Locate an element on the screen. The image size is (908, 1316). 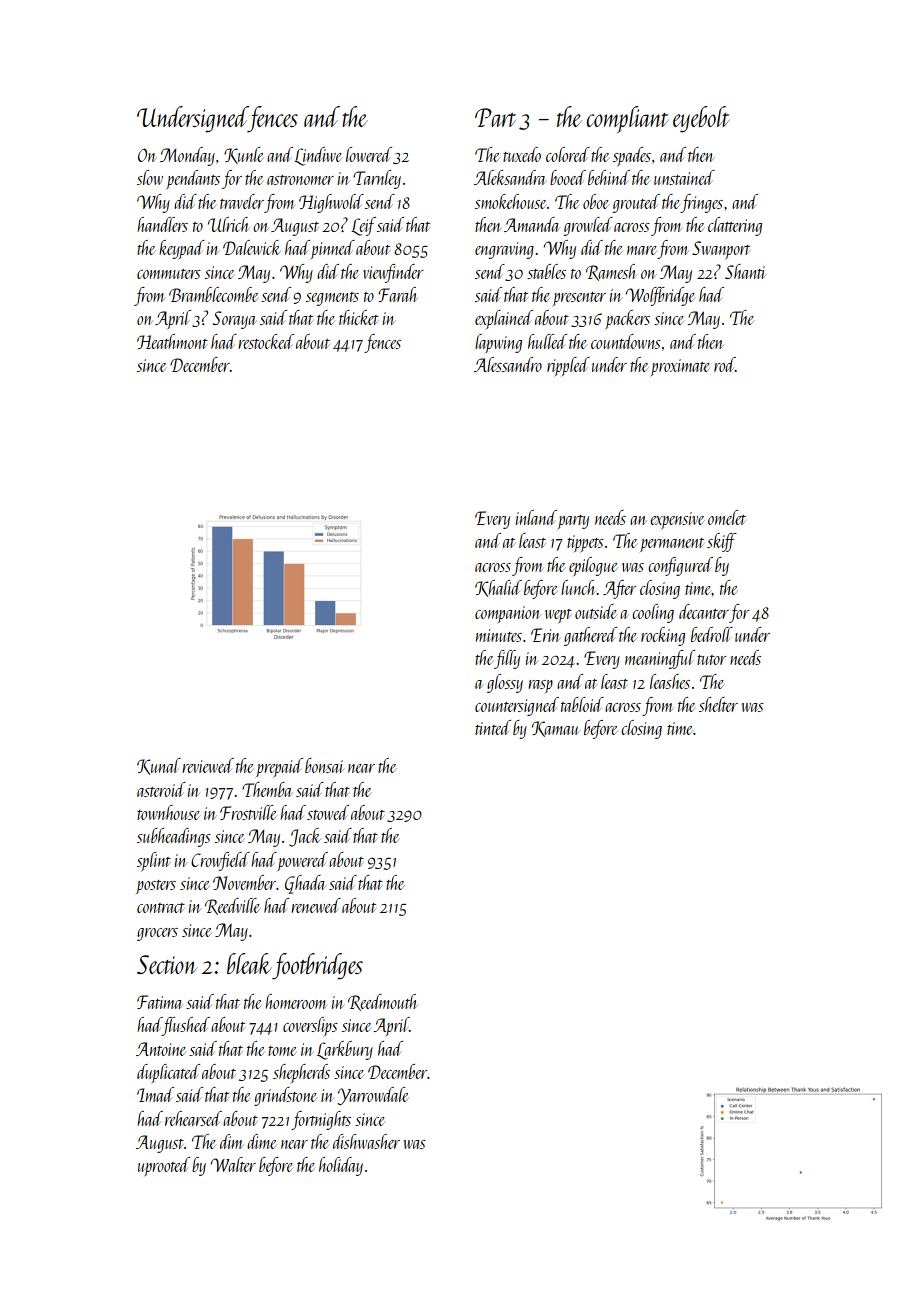
holiday is located at coordinates (341, 1166).
